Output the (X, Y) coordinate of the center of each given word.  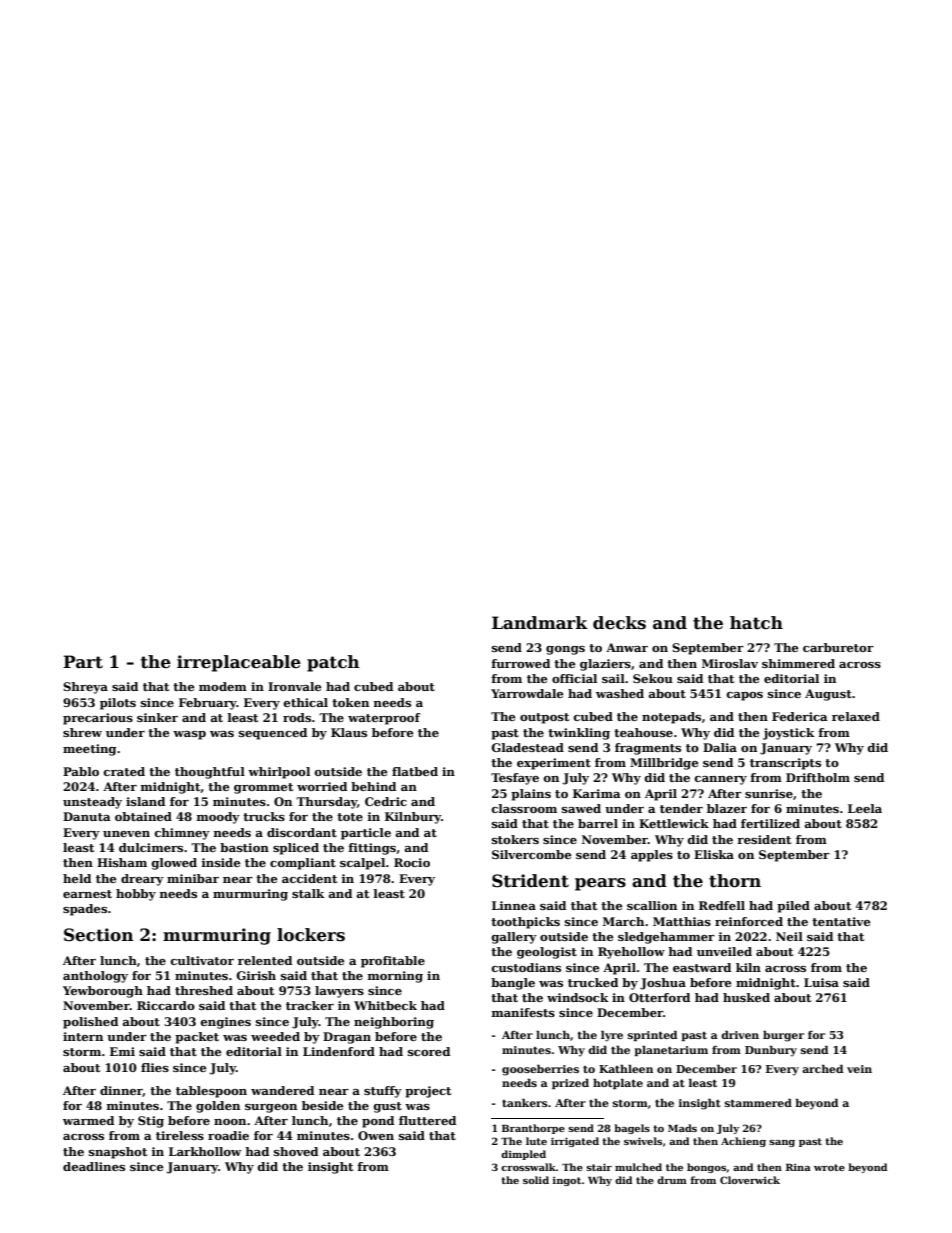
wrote (829, 1167)
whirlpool (279, 773)
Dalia (720, 747)
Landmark (540, 623)
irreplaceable (239, 663)
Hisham (122, 862)
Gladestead (527, 747)
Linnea (514, 905)
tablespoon (211, 1092)
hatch (756, 623)
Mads (682, 1128)
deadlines (94, 1166)
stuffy (383, 1092)
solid (536, 1180)
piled (793, 907)
